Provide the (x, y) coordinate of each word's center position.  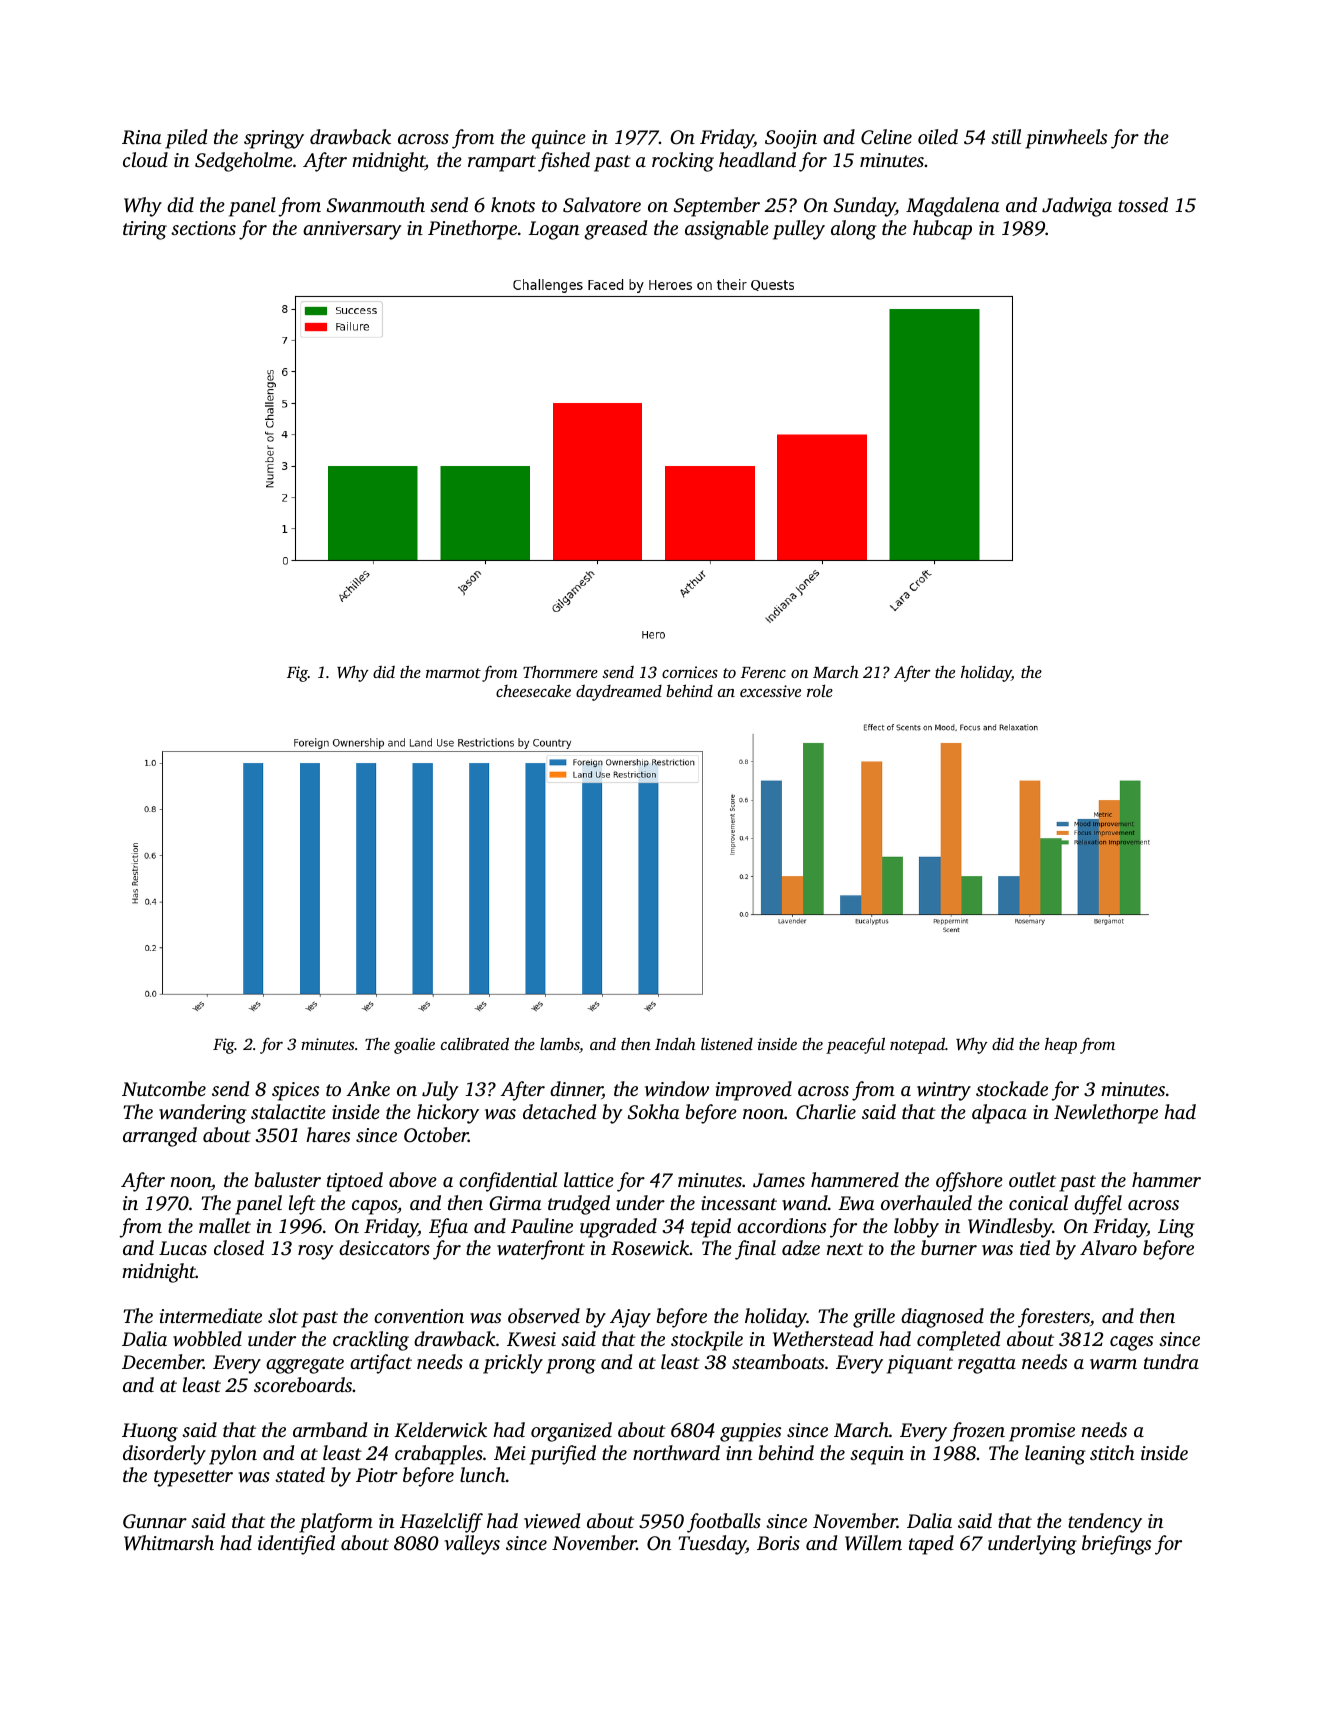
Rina (141, 137)
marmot (453, 673)
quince (559, 139)
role (820, 690)
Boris (778, 1543)
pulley (799, 230)
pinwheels (1066, 139)
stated (300, 1474)
